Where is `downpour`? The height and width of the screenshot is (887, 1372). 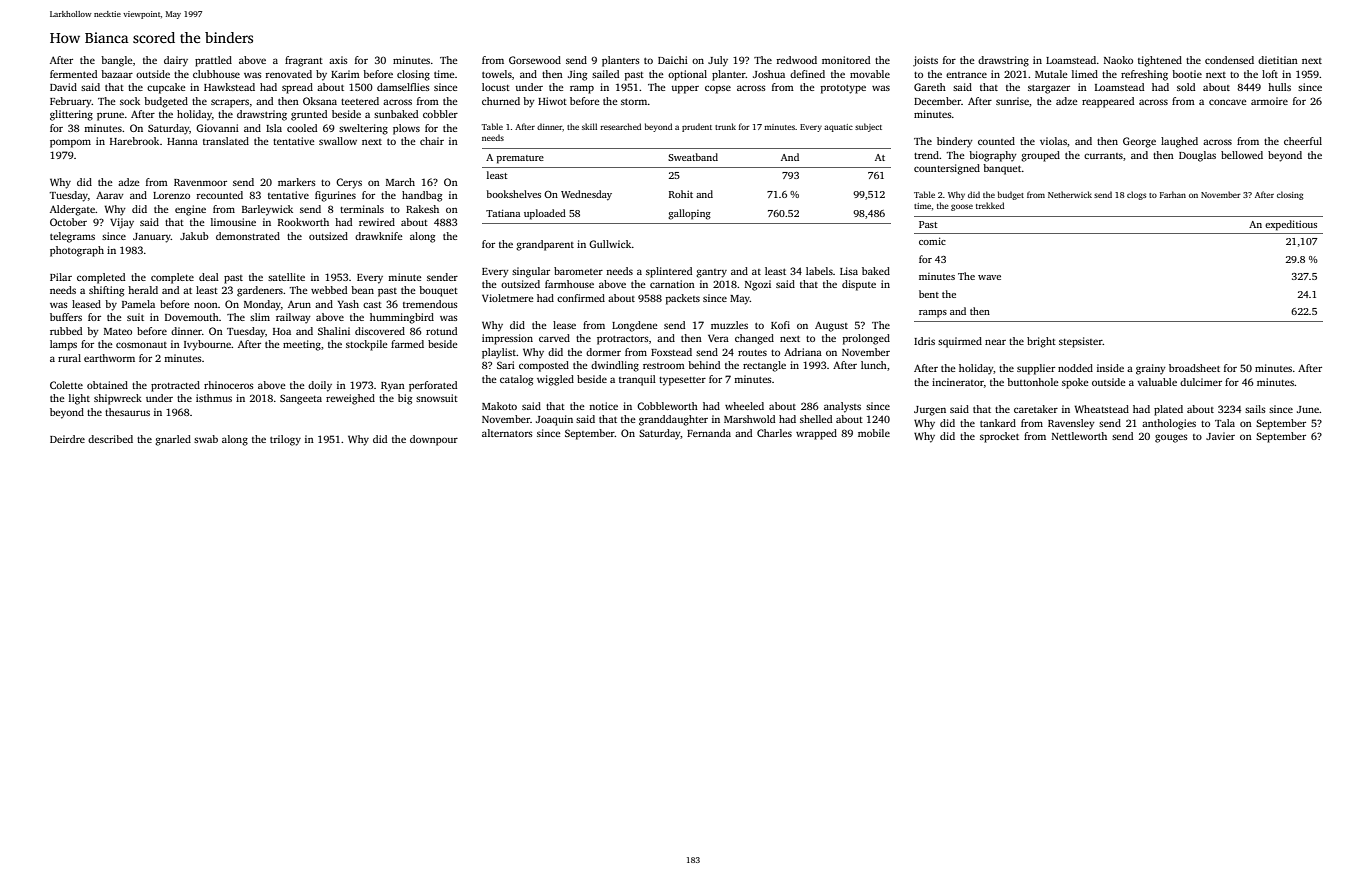
downpour is located at coordinates (434, 440).
